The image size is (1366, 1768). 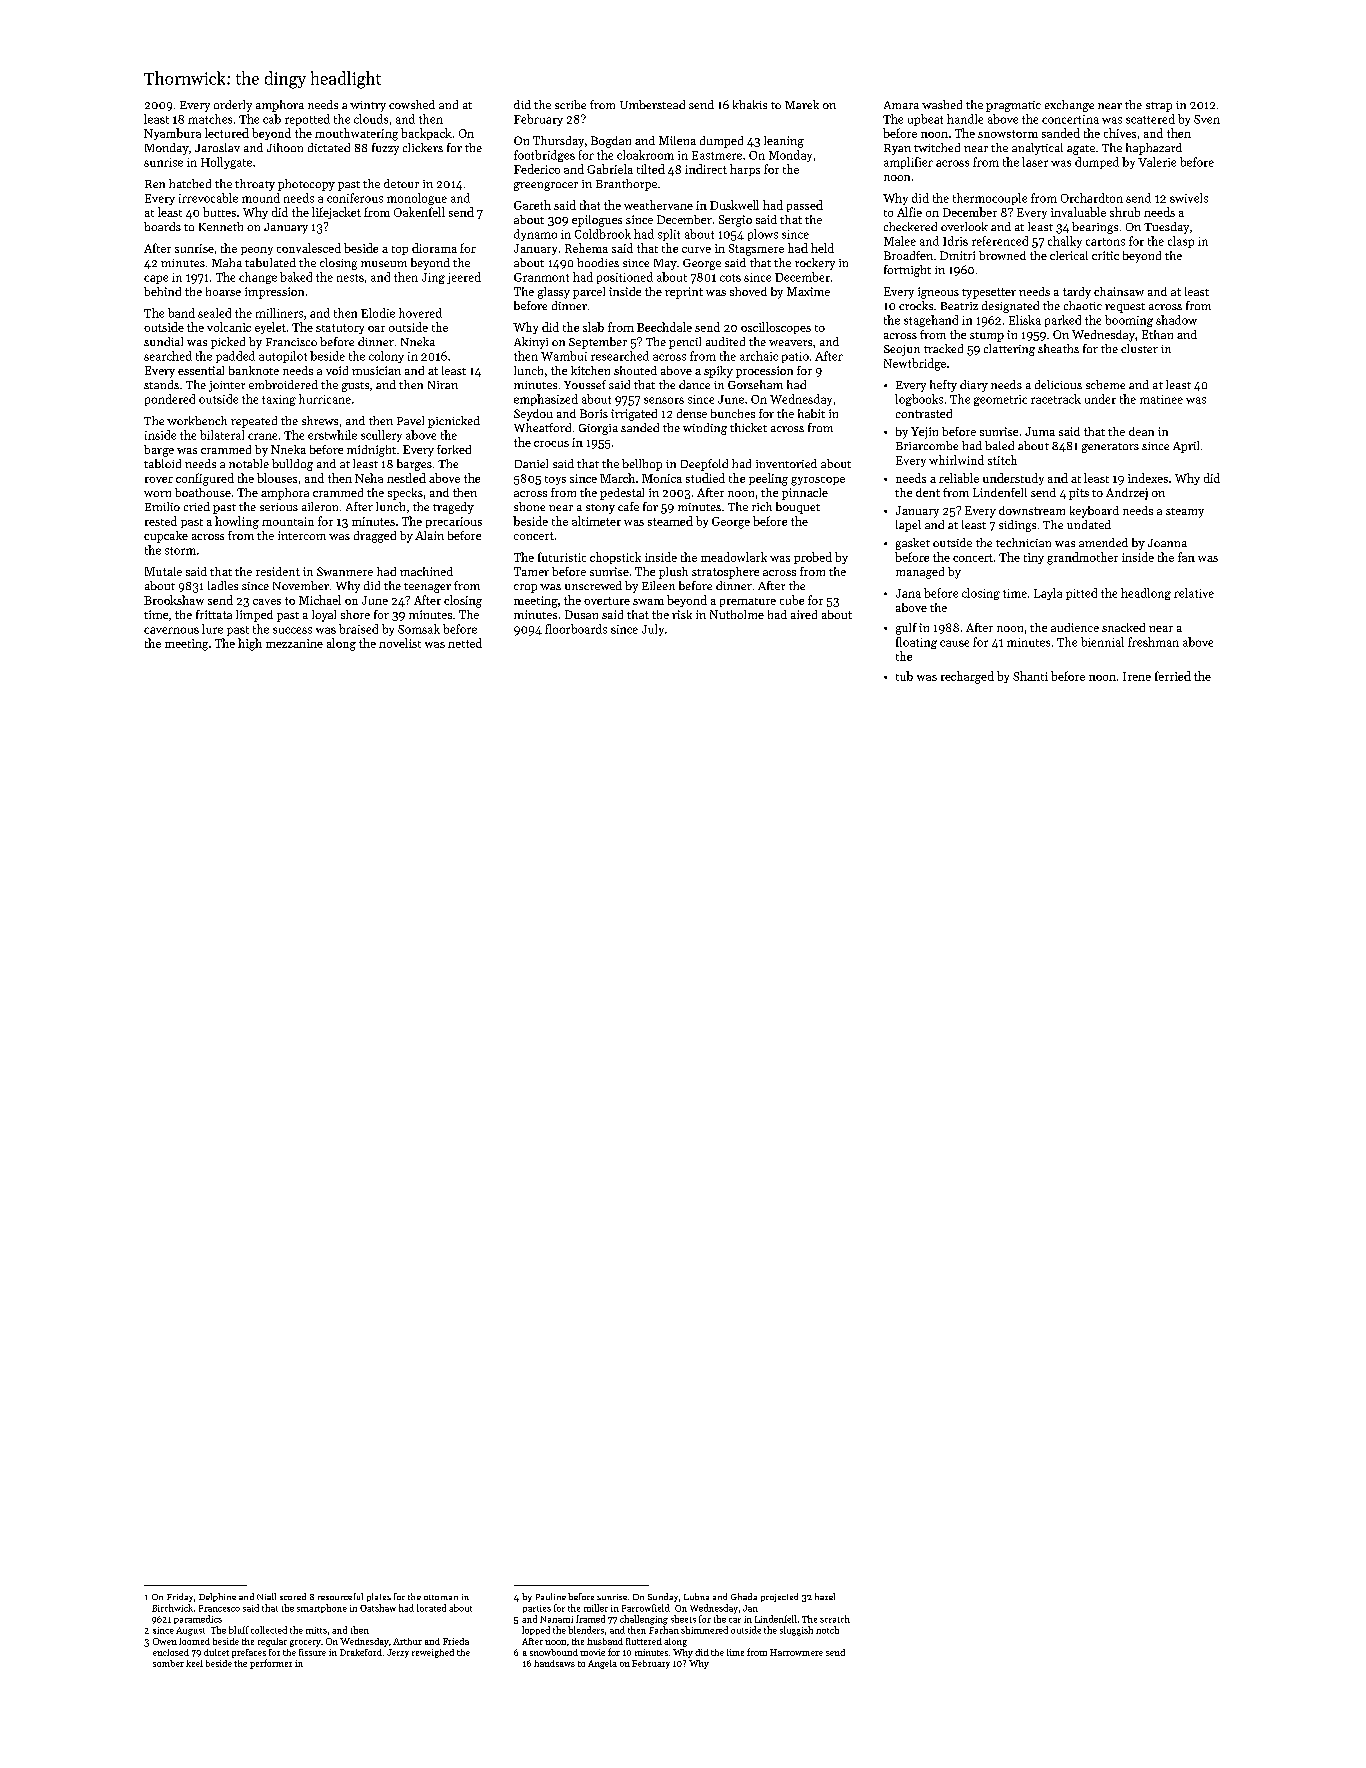 What do you see at coordinates (1030, 676) in the screenshot?
I see `Shanti` at bounding box center [1030, 676].
